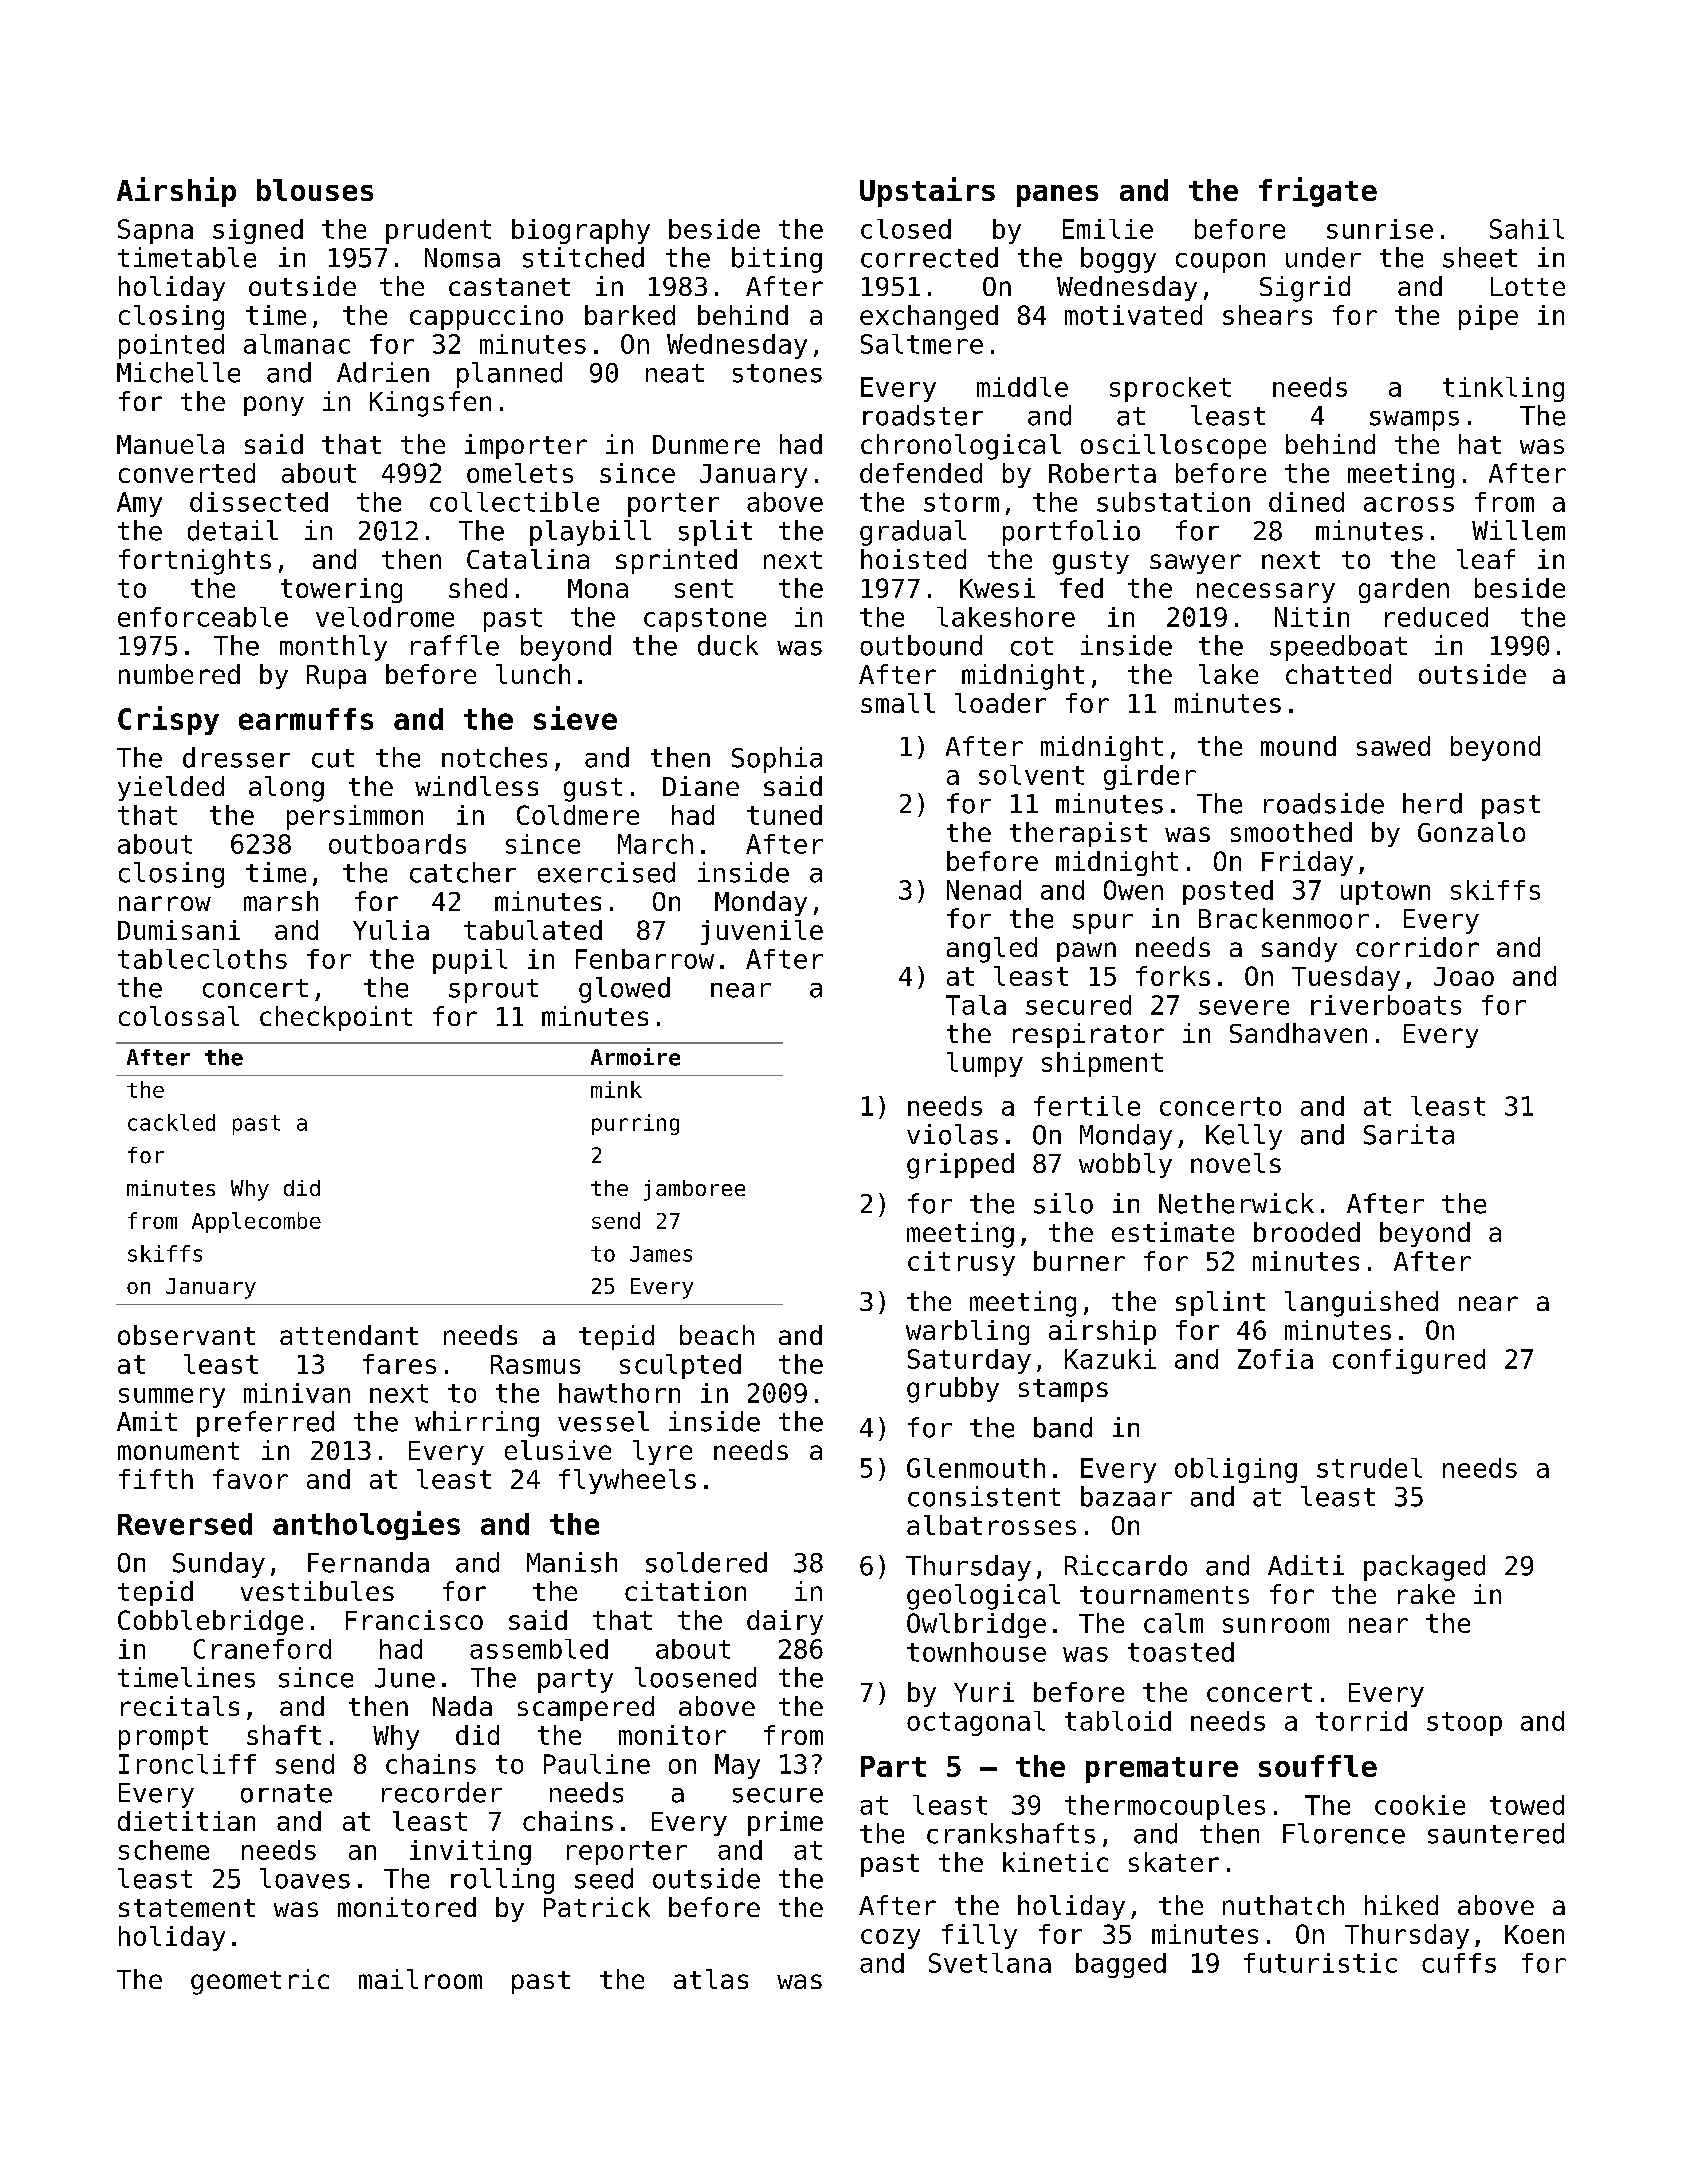 This screenshot has height=2178, width=1683. Describe the element at coordinates (1518, 530) in the screenshot. I see `Willem` at that location.
